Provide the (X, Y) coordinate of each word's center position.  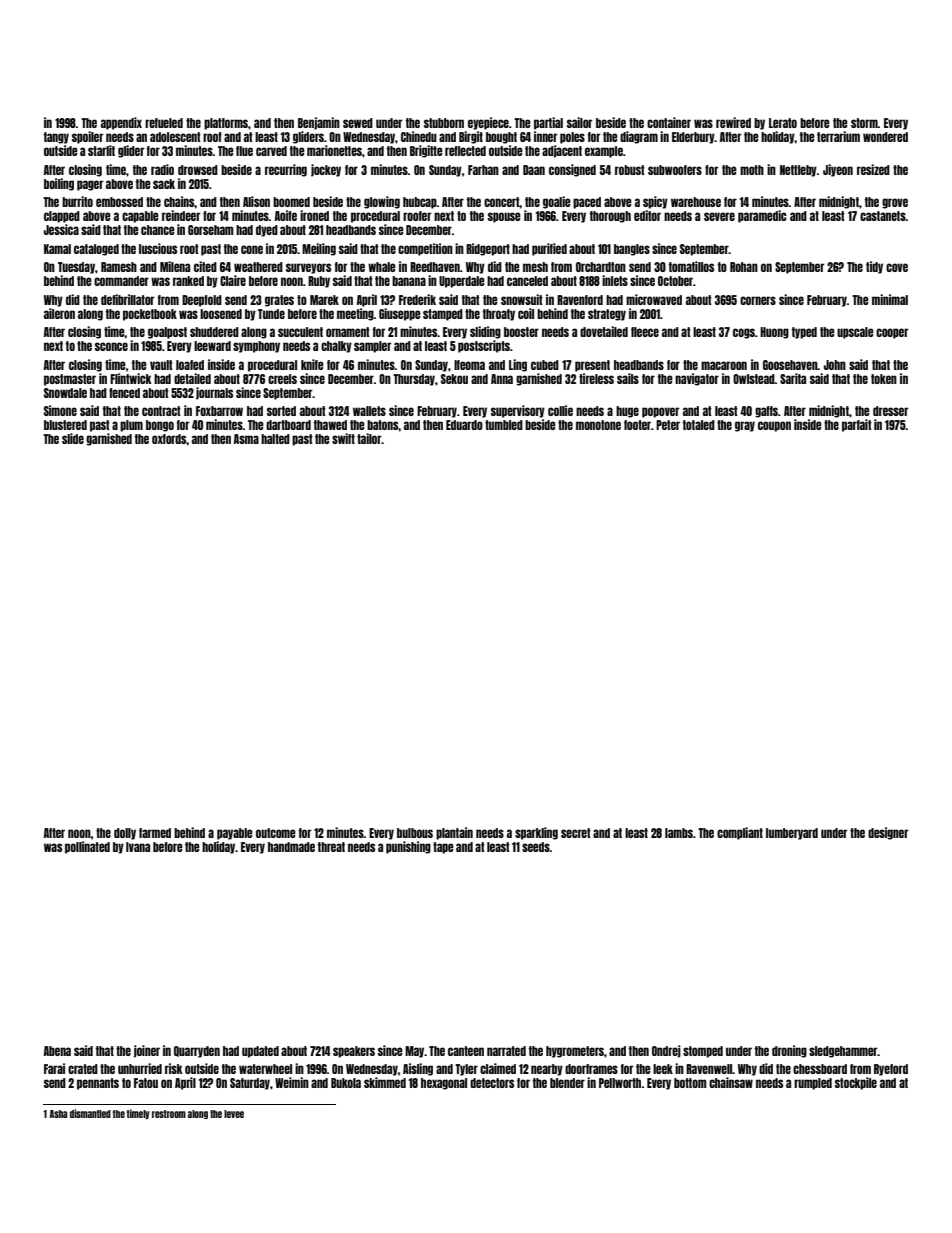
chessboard (820, 1069)
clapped (62, 217)
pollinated (87, 847)
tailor (369, 438)
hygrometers (575, 1052)
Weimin (292, 1082)
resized (873, 169)
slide (73, 438)
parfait (857, 425)
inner (546, 136)
